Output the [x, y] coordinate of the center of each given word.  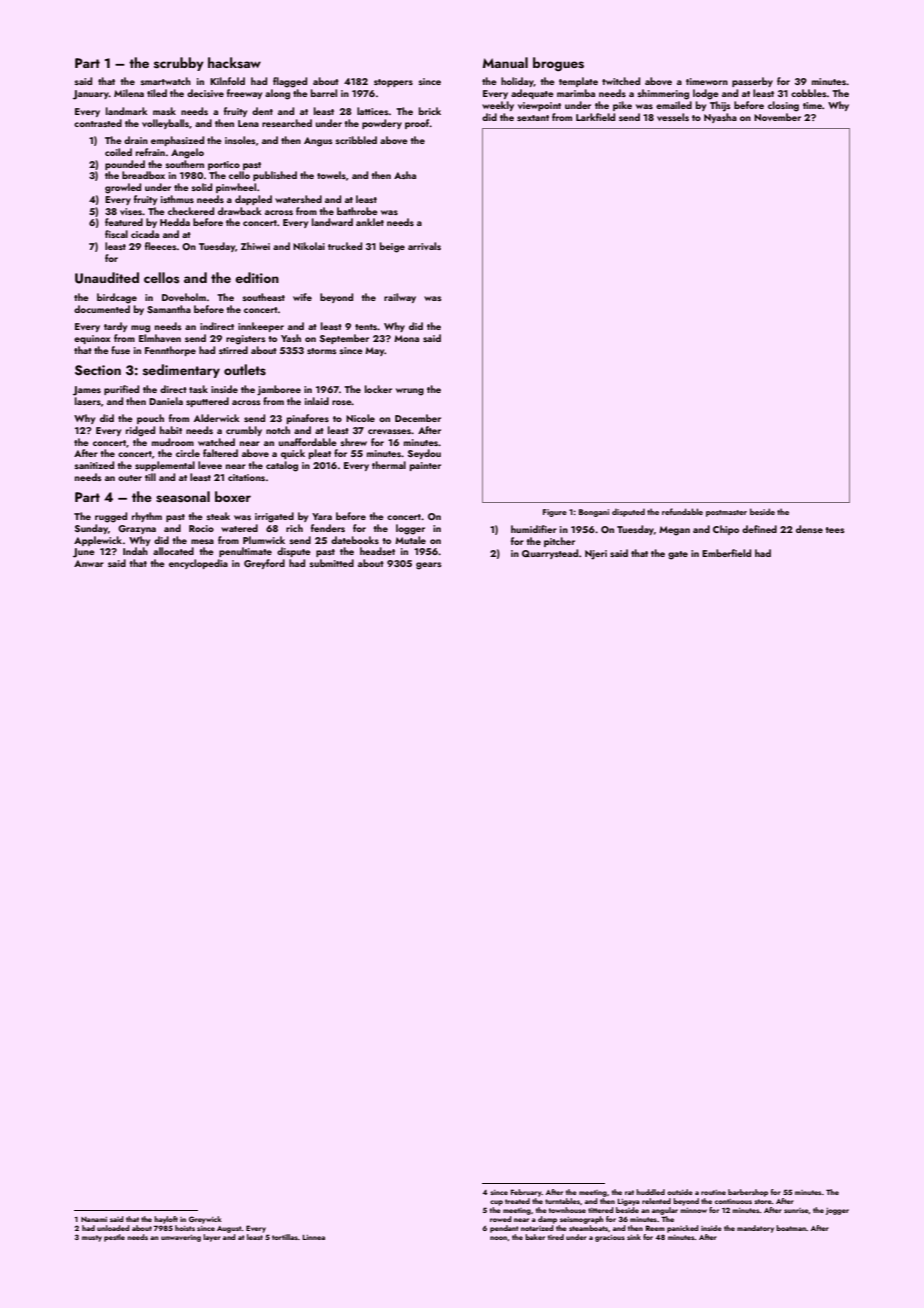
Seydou [424, 454]
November [777, 117]
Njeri [596, 555]
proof [417, 124]
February [526, 1193]
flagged [290, 82]
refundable [682, 511]
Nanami [94, 1219]
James [87, 391]
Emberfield [726, 553]
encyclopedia [198, 564]
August [229, 1229]
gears [428, 566]
